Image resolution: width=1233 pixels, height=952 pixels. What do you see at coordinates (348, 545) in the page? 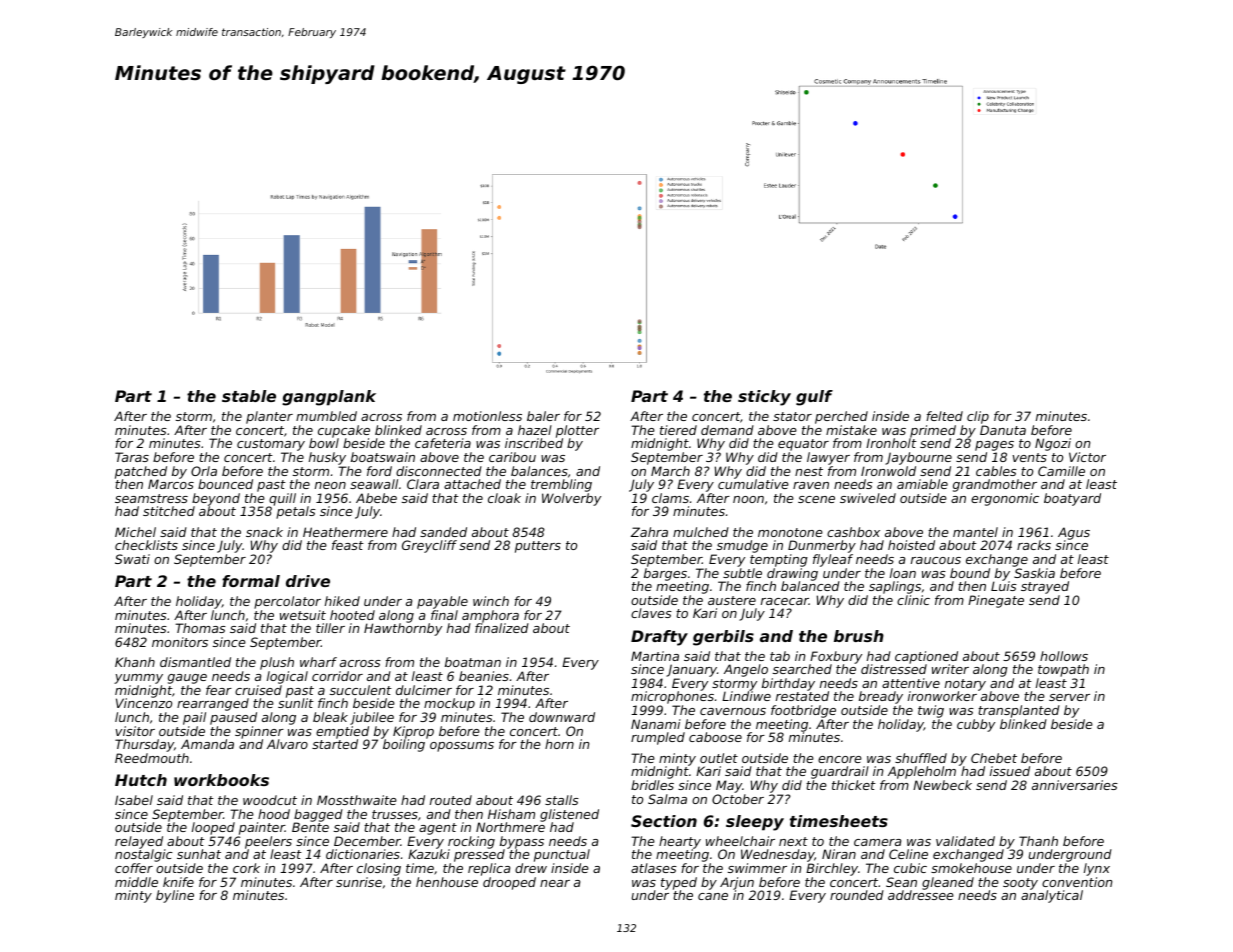
I see `feast` at bounding box center [348, 545].
